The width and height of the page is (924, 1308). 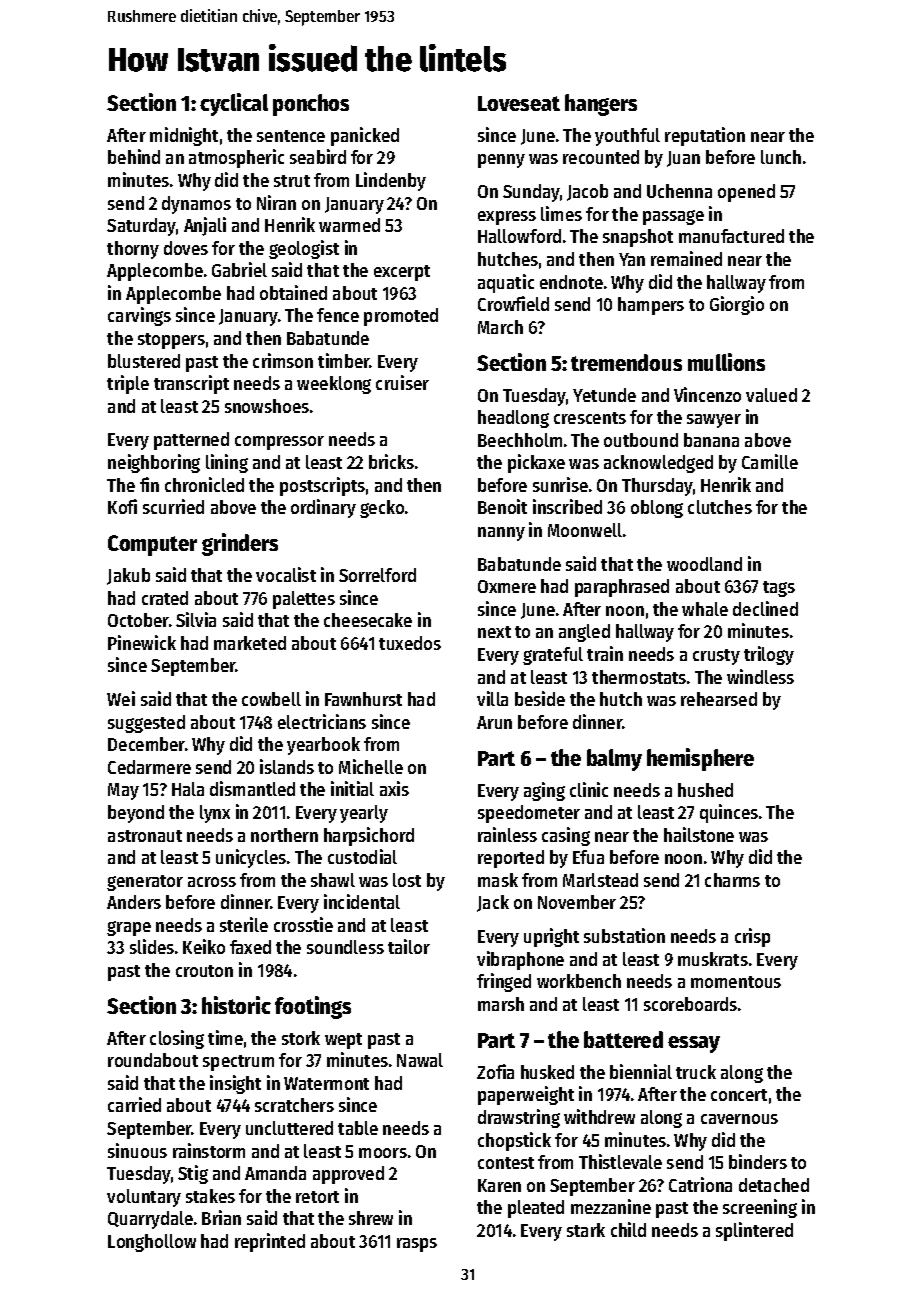 What do you see at coordinates (293, 292) in the page?
I see `obtained` at bounding box center [293, 292].
